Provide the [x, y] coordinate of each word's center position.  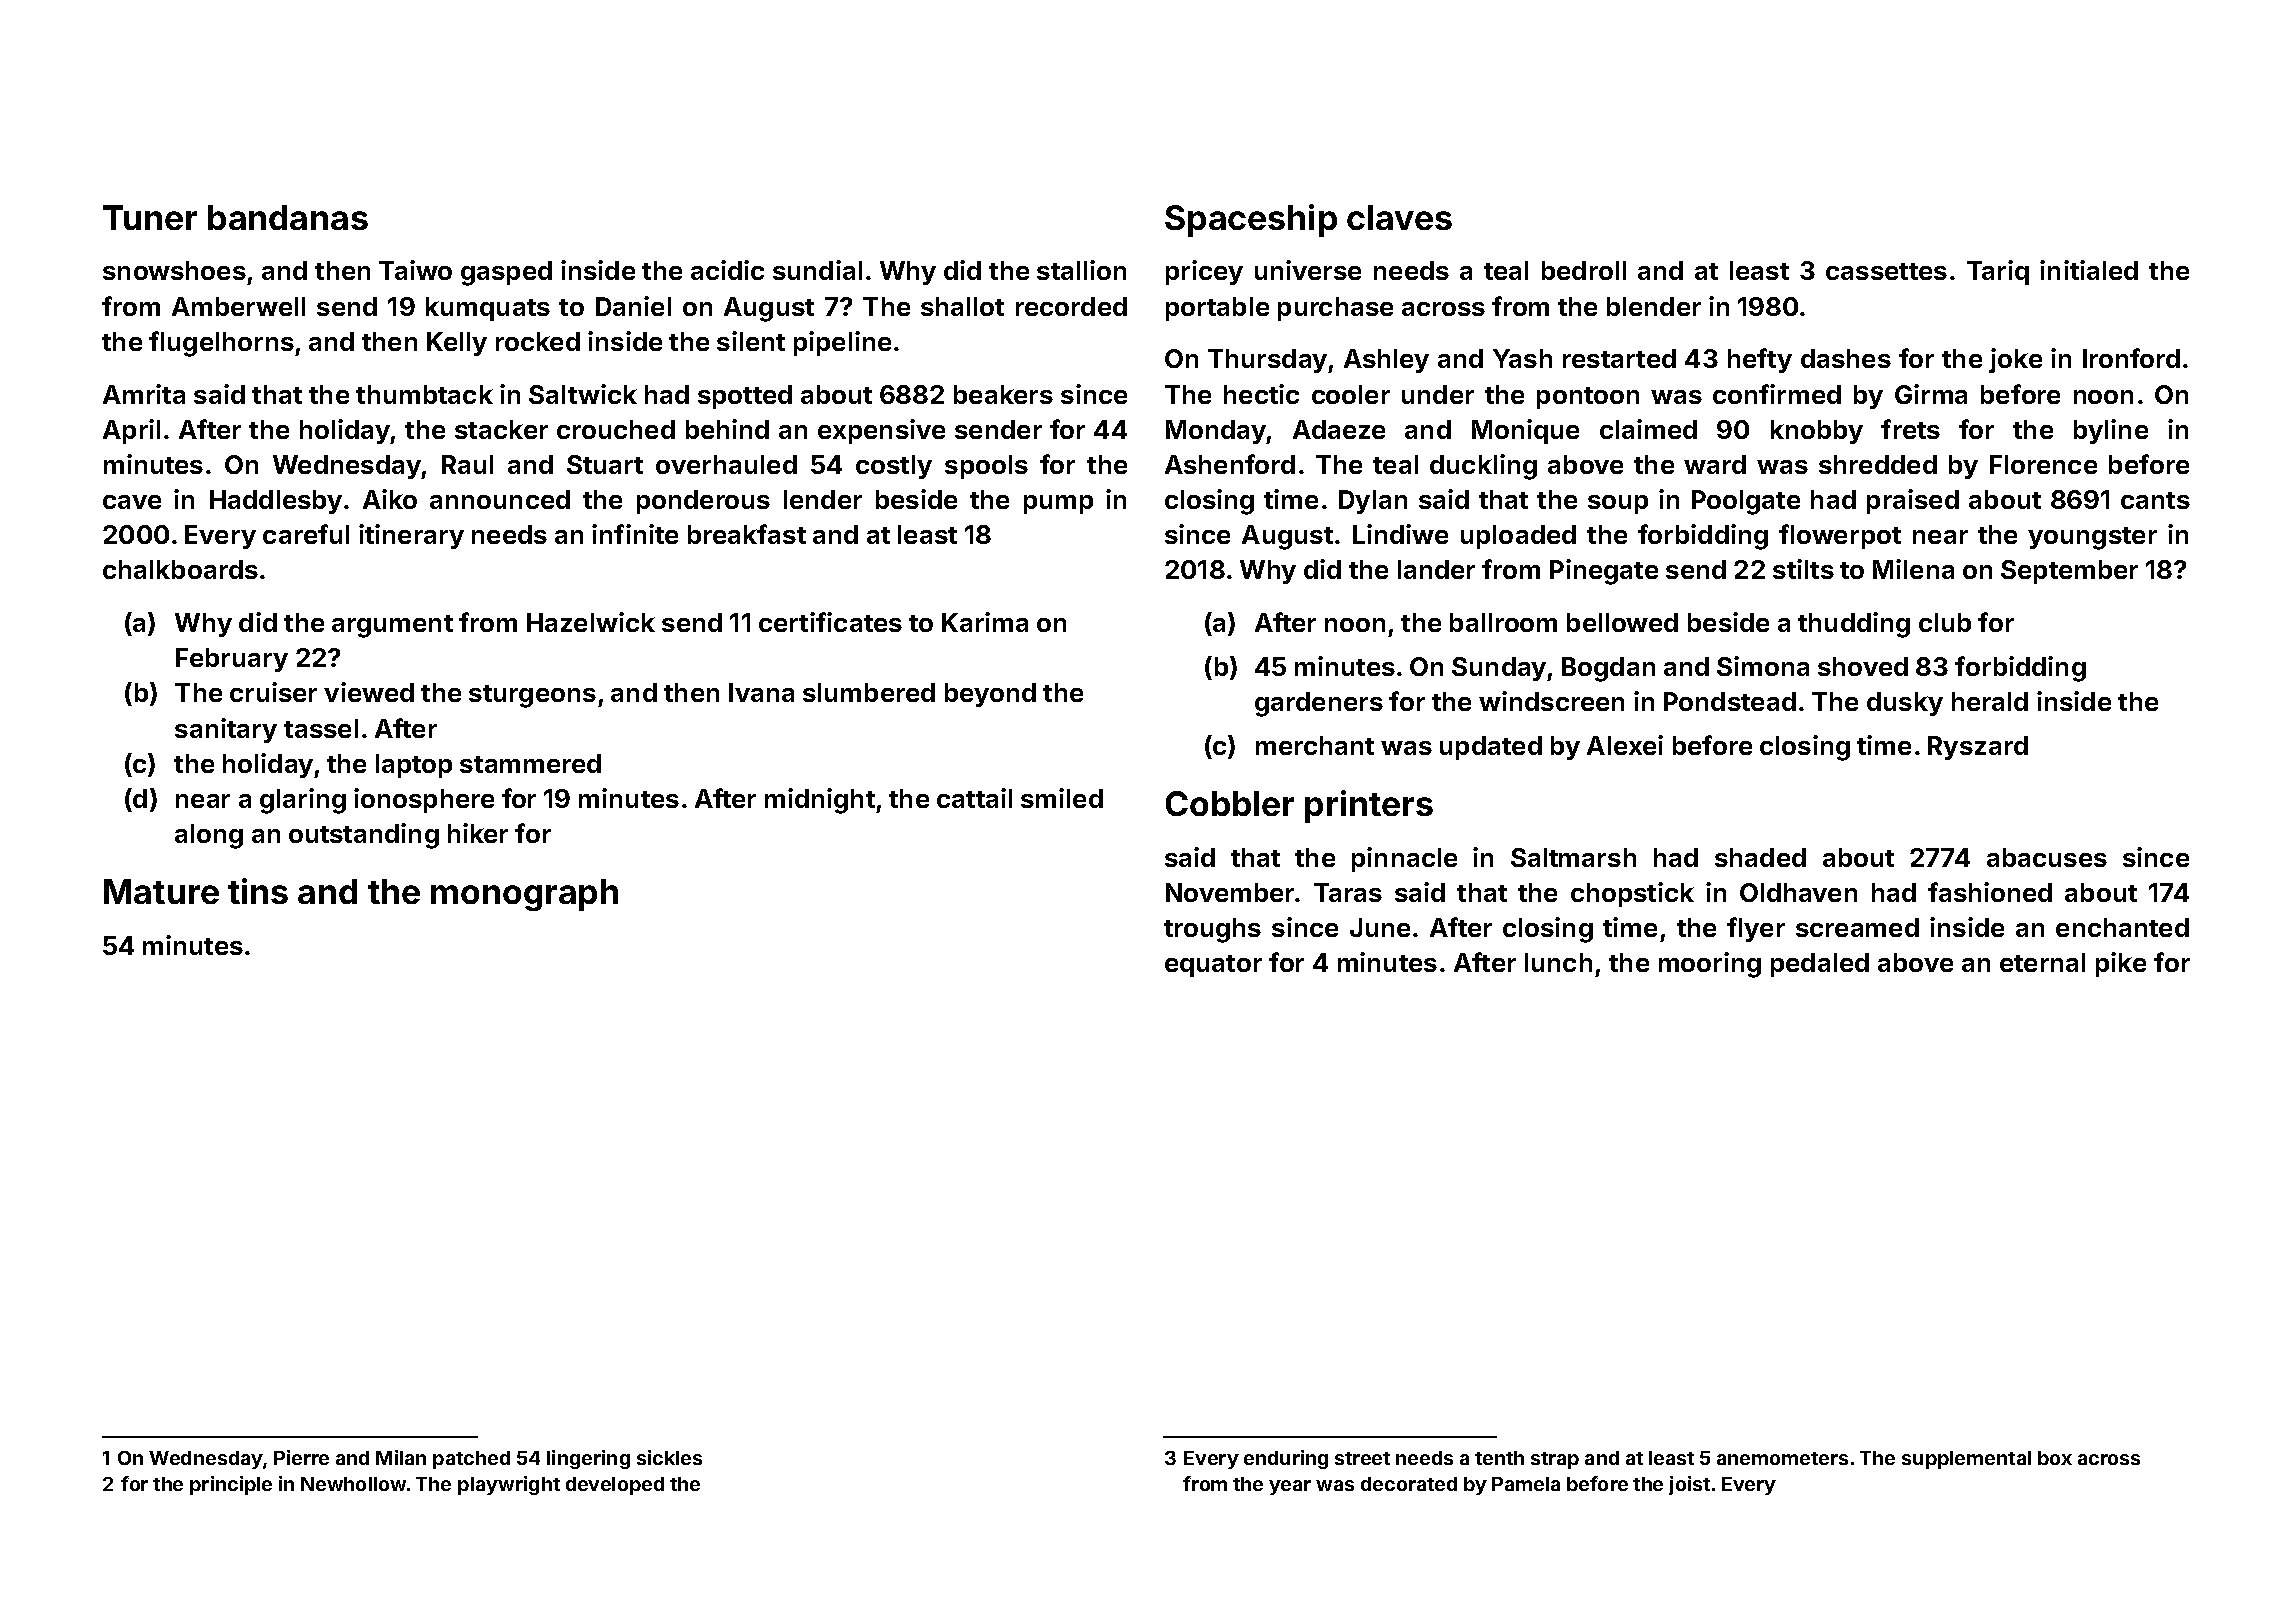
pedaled [1820, 965]
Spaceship [1251, 220]
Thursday [1267, 361]
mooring [1710, 965]
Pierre [301, 1457]
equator [1213, 966]
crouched [616, 429]
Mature [161, 891]
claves [1399, 217]
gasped [506, 273]
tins [258, 891]
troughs [1212, 930]
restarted [1619, 358]
